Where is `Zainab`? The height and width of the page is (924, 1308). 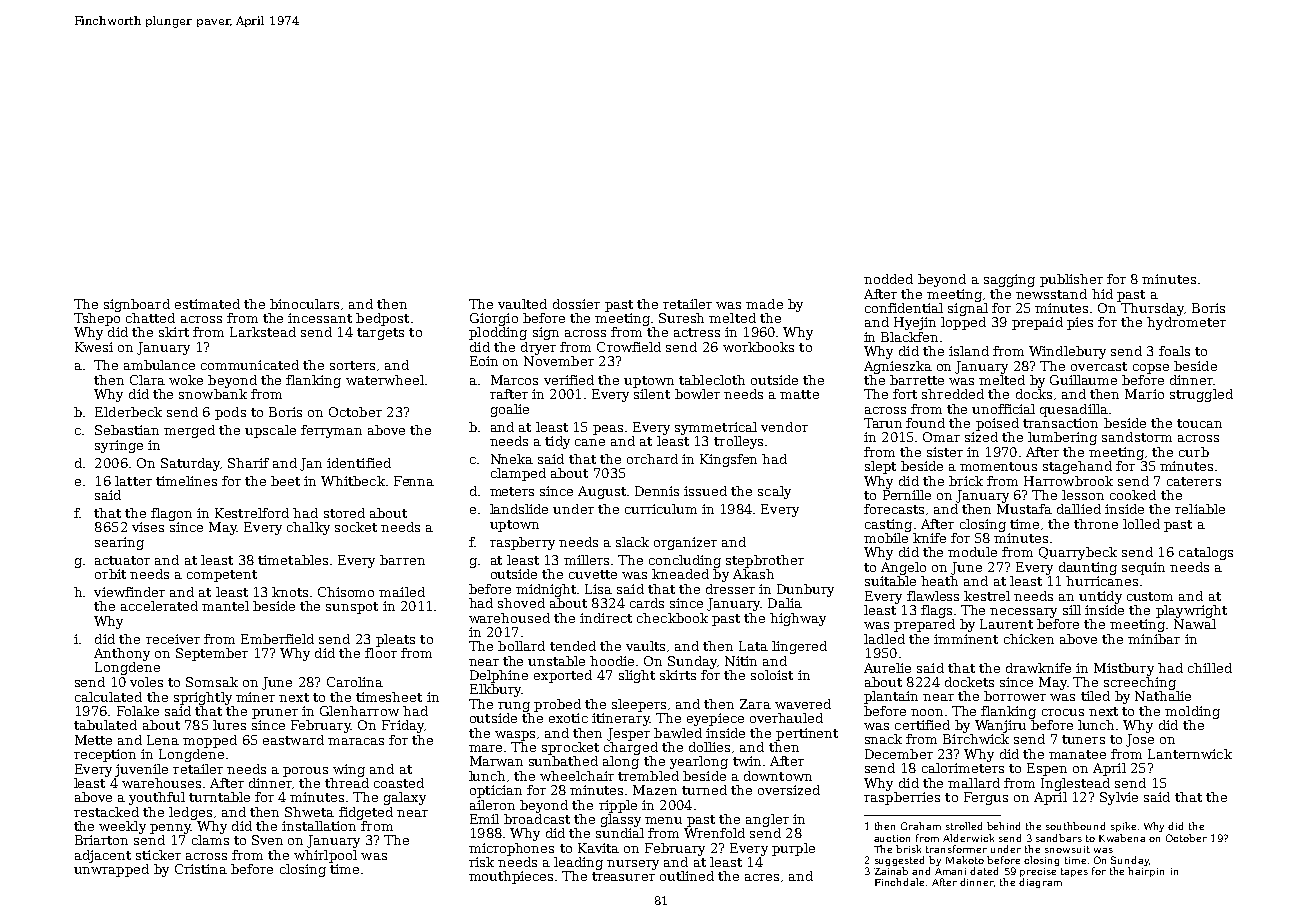 Zainab is located at coordinates (891, 871).
